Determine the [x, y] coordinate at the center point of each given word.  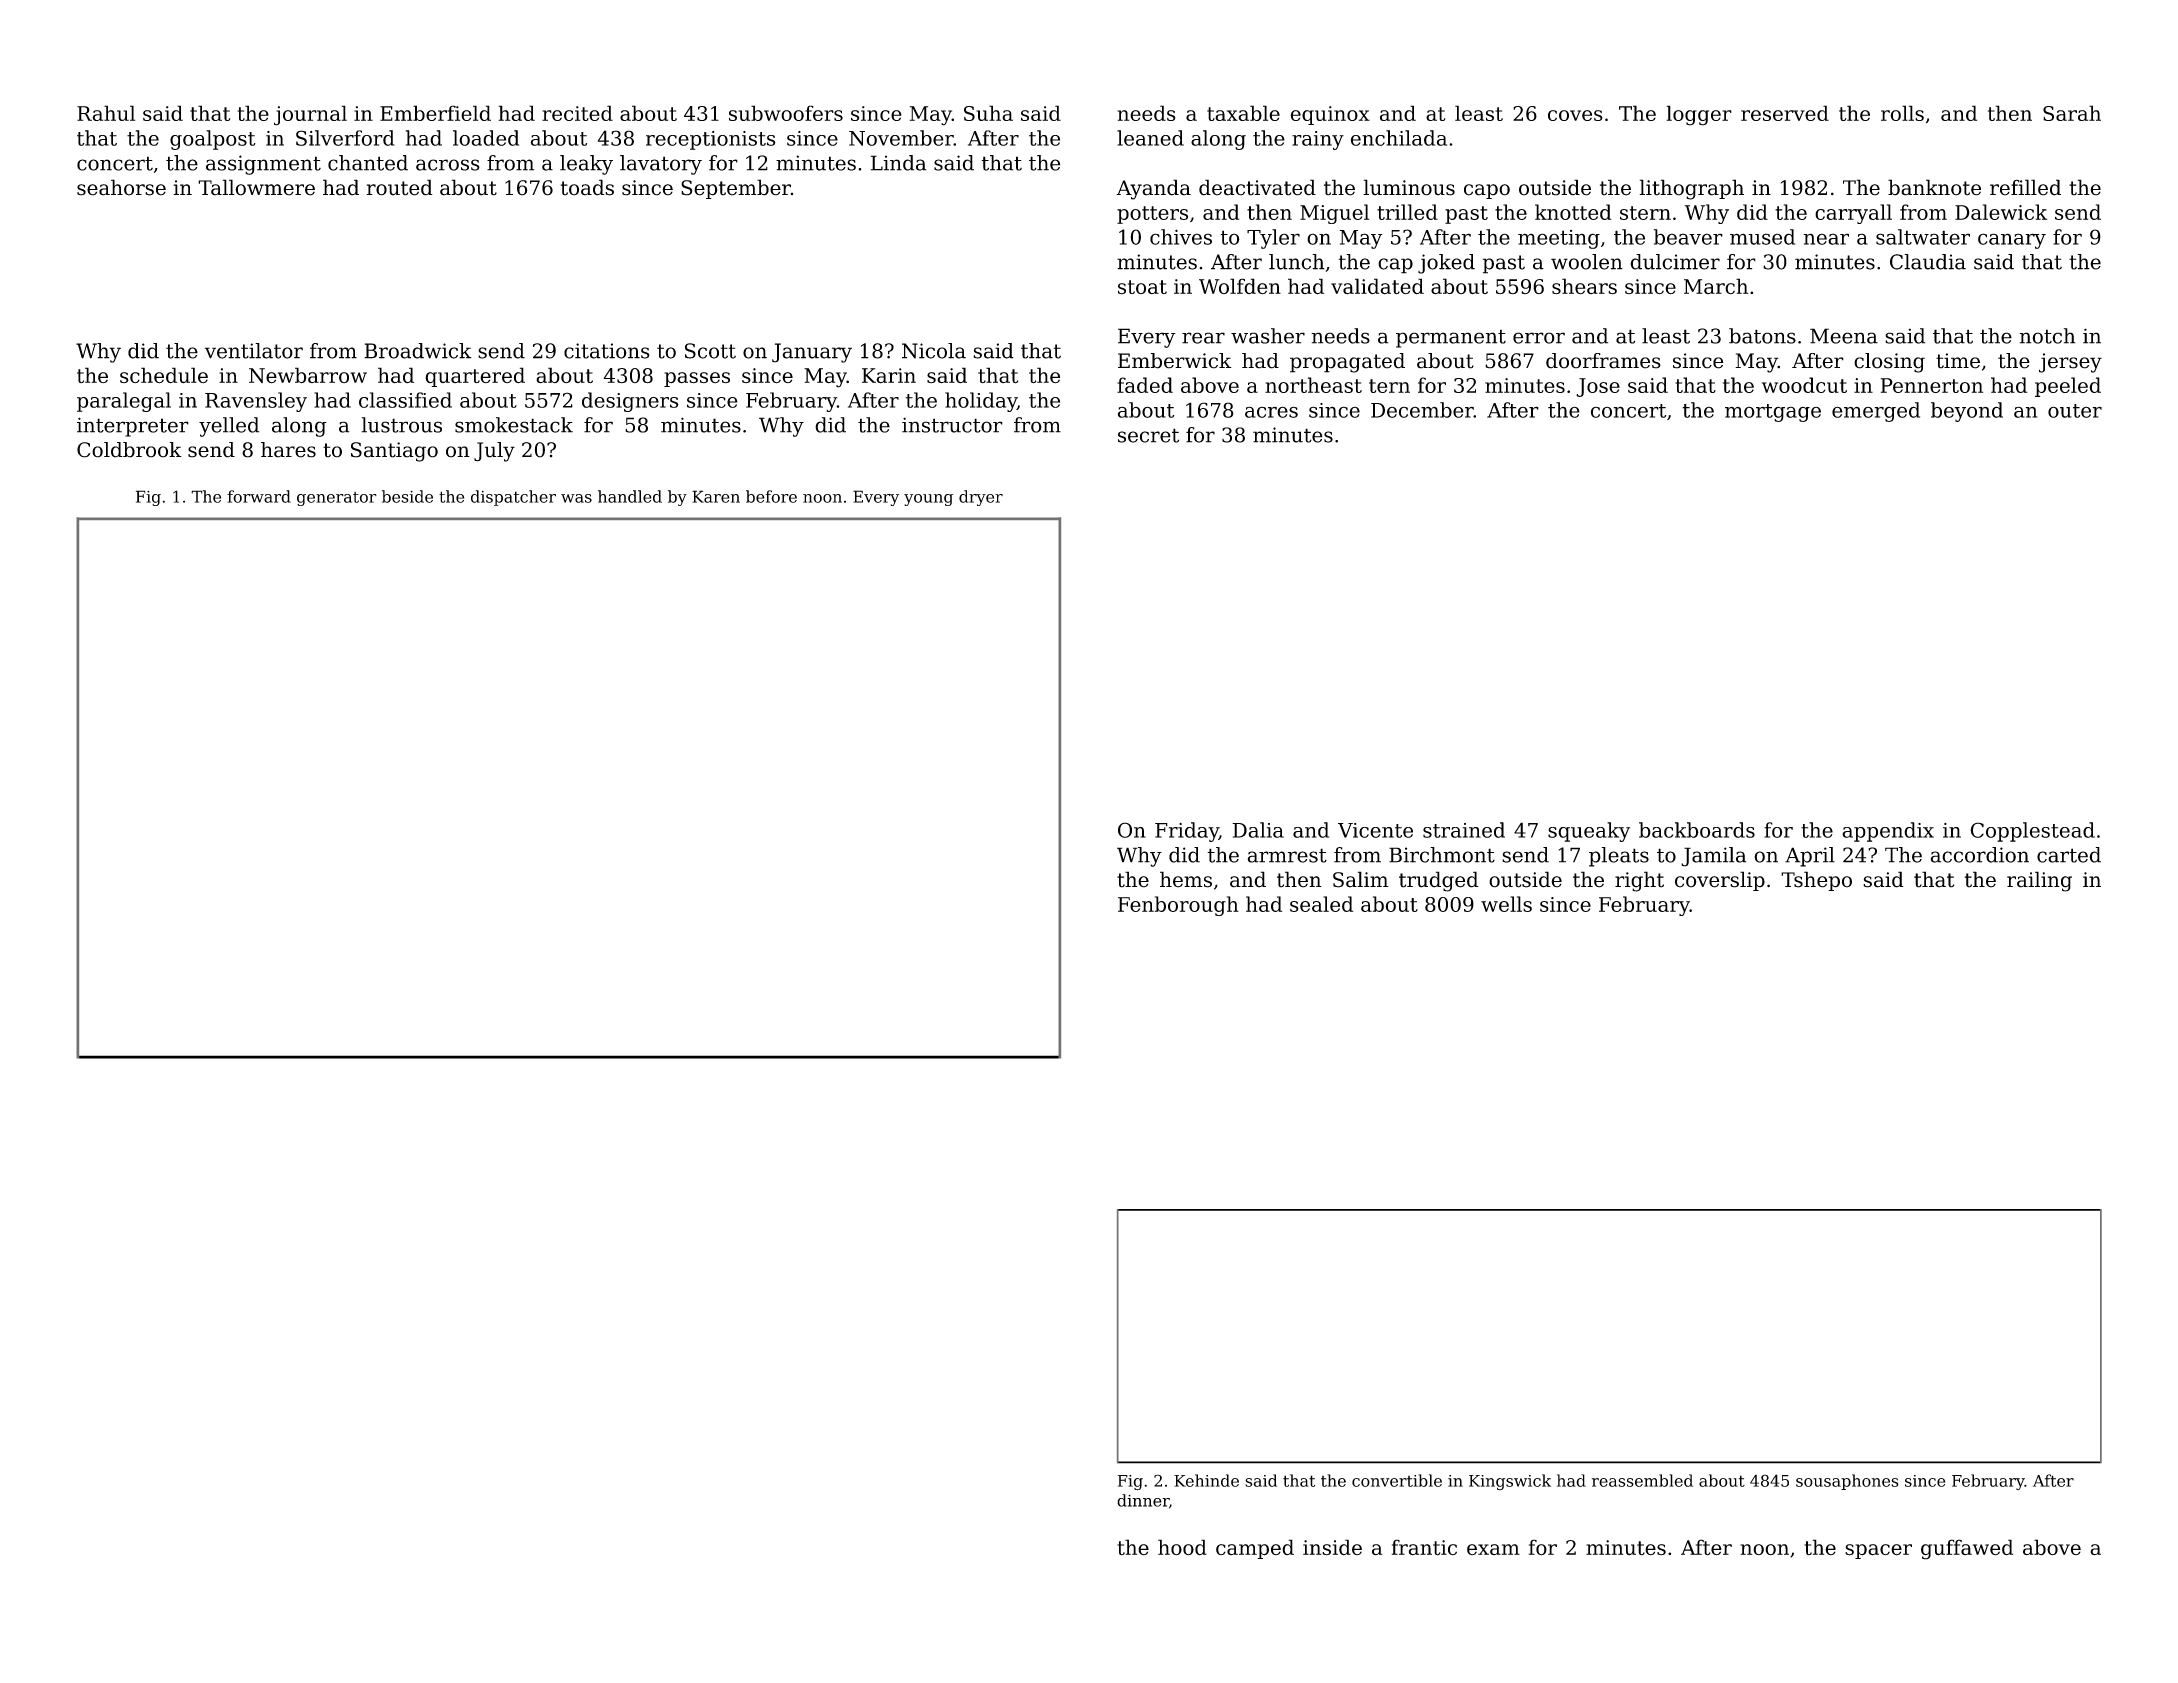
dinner [1143, 1500]
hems [1186, 879]
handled [630, 496]
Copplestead [2032, 832]
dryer [981, 498]
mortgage [1773, 413]
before [771, 496]
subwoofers [786, 113]
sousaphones [1847, 1482]
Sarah [2072, 113]
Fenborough [1178, 906]
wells [1506, 904]
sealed [1321, 904]
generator [337, 499]
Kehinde [1206, 1480]
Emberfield [435, 113]
